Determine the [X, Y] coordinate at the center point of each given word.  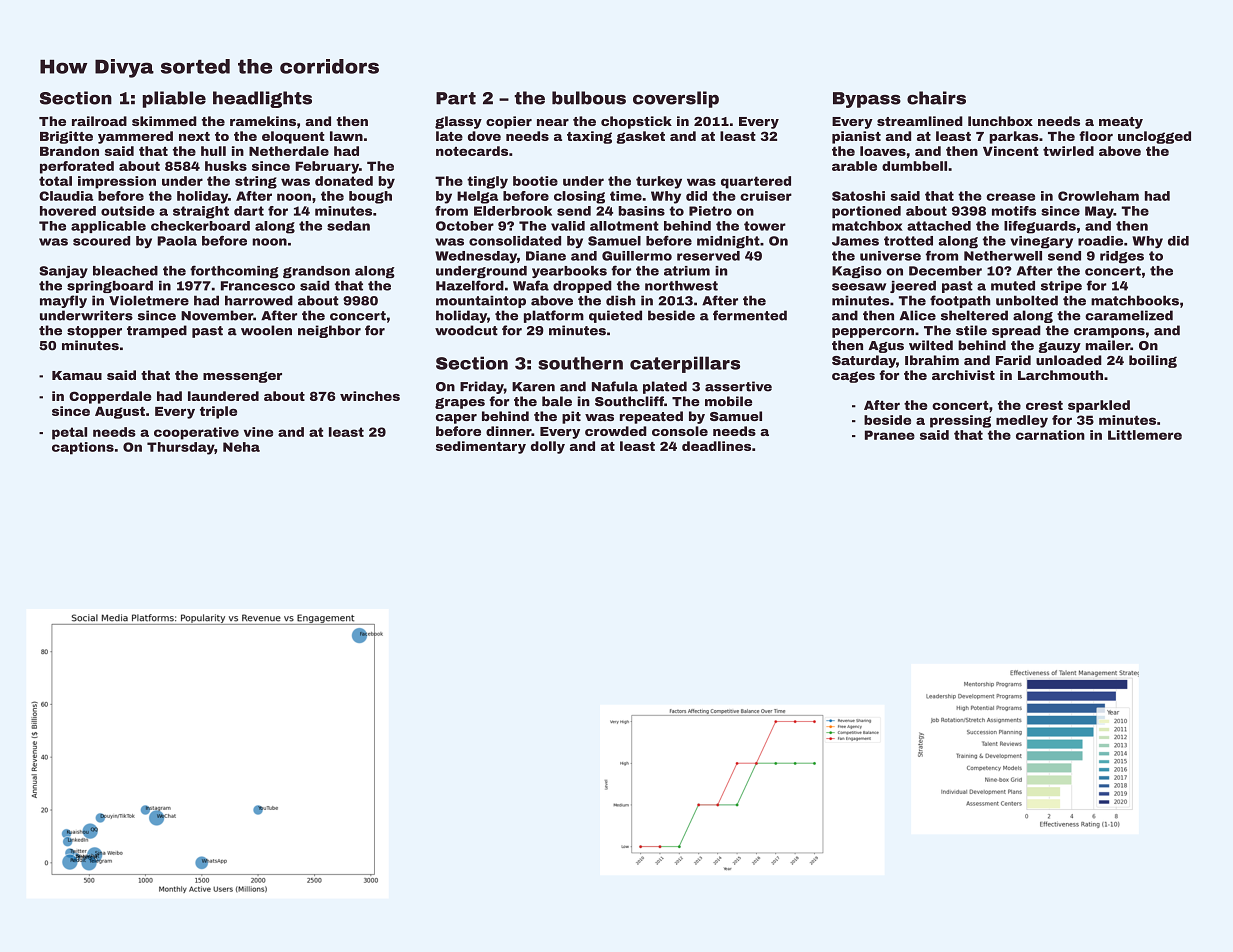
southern [580, 363]
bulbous [589, 98]
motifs [1014, 211]
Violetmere [149, 300]
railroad [99, 121]
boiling [1153, 361]
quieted [615, 316]
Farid [1013, 360]
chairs [936, 98]
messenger [242, 377]
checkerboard [200, 226]
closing [579, 197]
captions [83, 448]
